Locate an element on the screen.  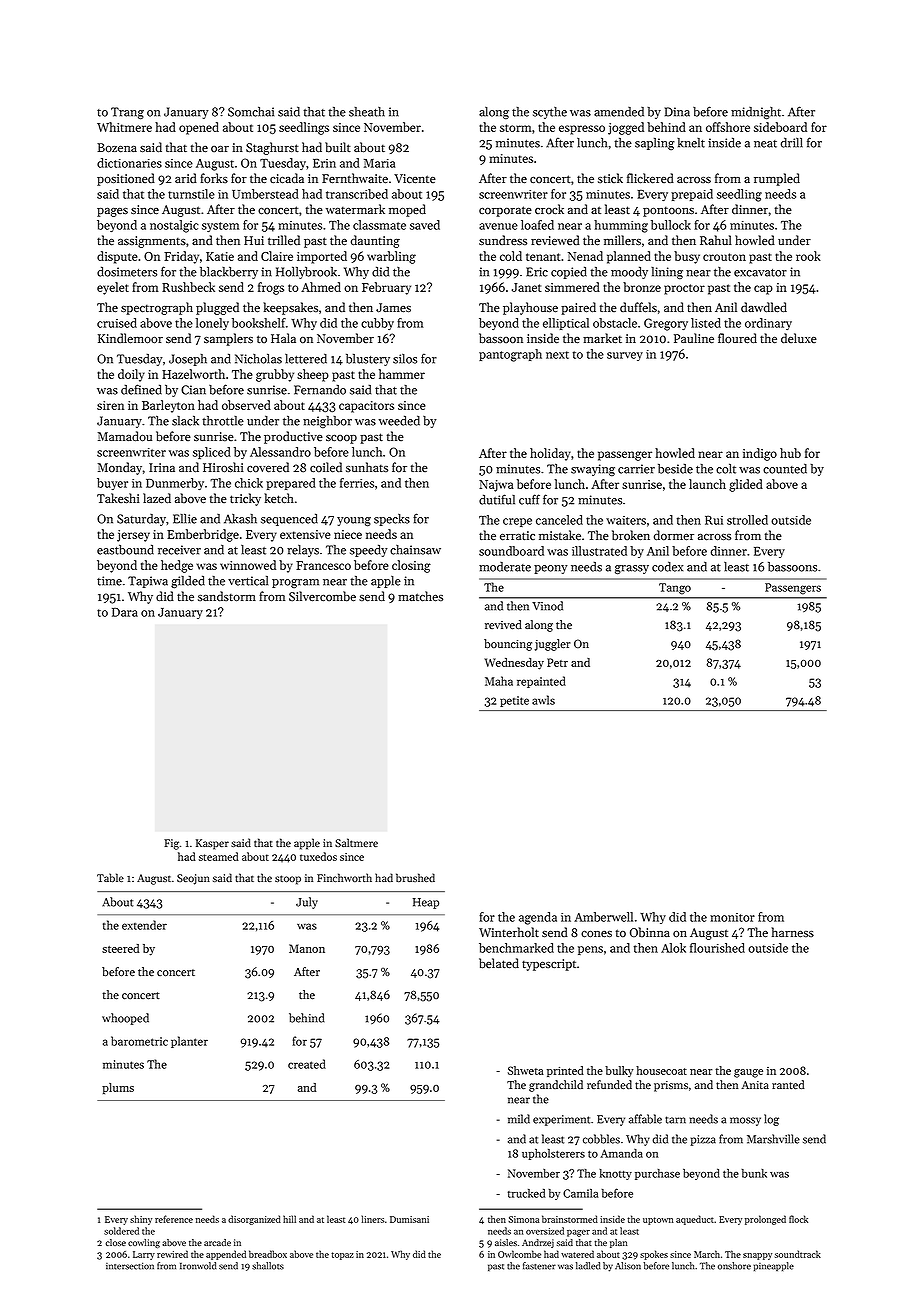
Marshville is located at coordinates (773, 1139).
